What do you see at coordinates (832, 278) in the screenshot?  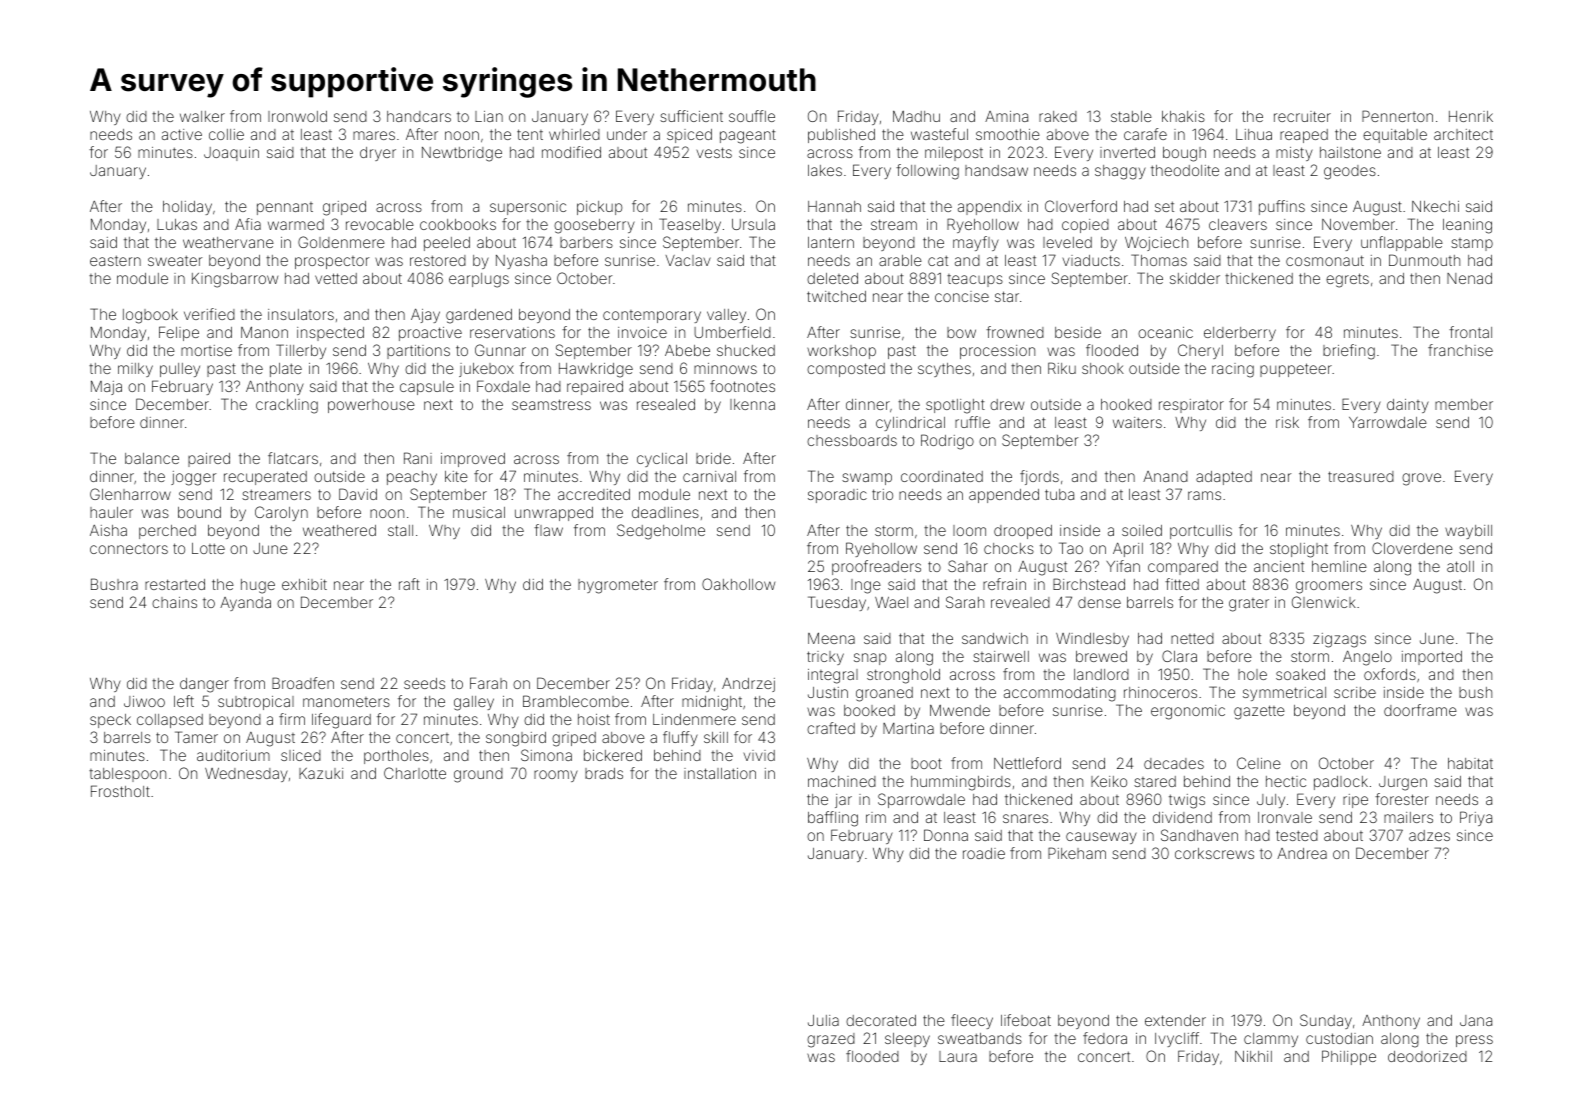 I see `deleted` at bounding box center [832, 278].
